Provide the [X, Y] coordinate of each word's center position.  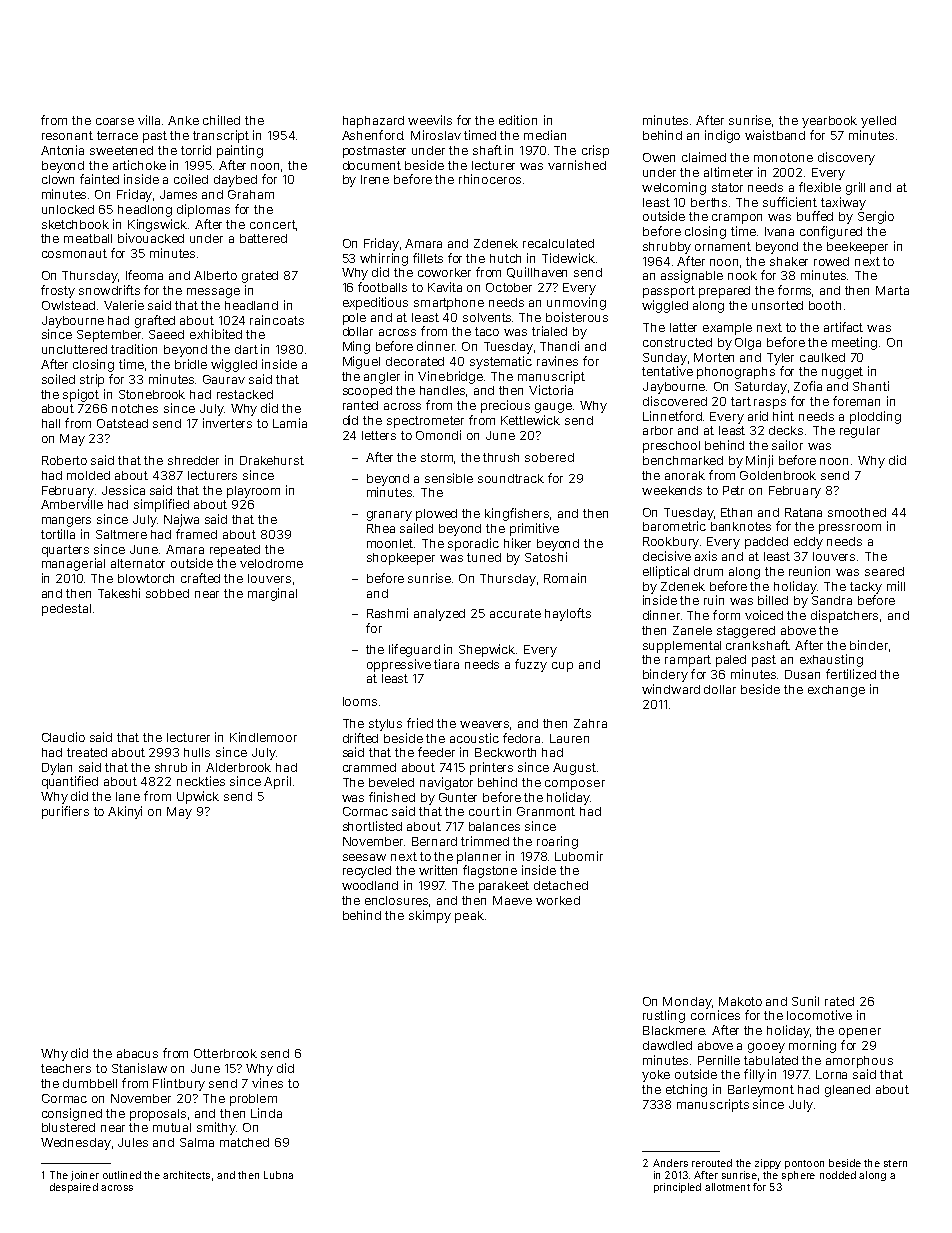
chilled [221, 120]
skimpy [430, 916]
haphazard [373, 122]
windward [671, 689]
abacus [137, 1053]
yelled [878, 122]
